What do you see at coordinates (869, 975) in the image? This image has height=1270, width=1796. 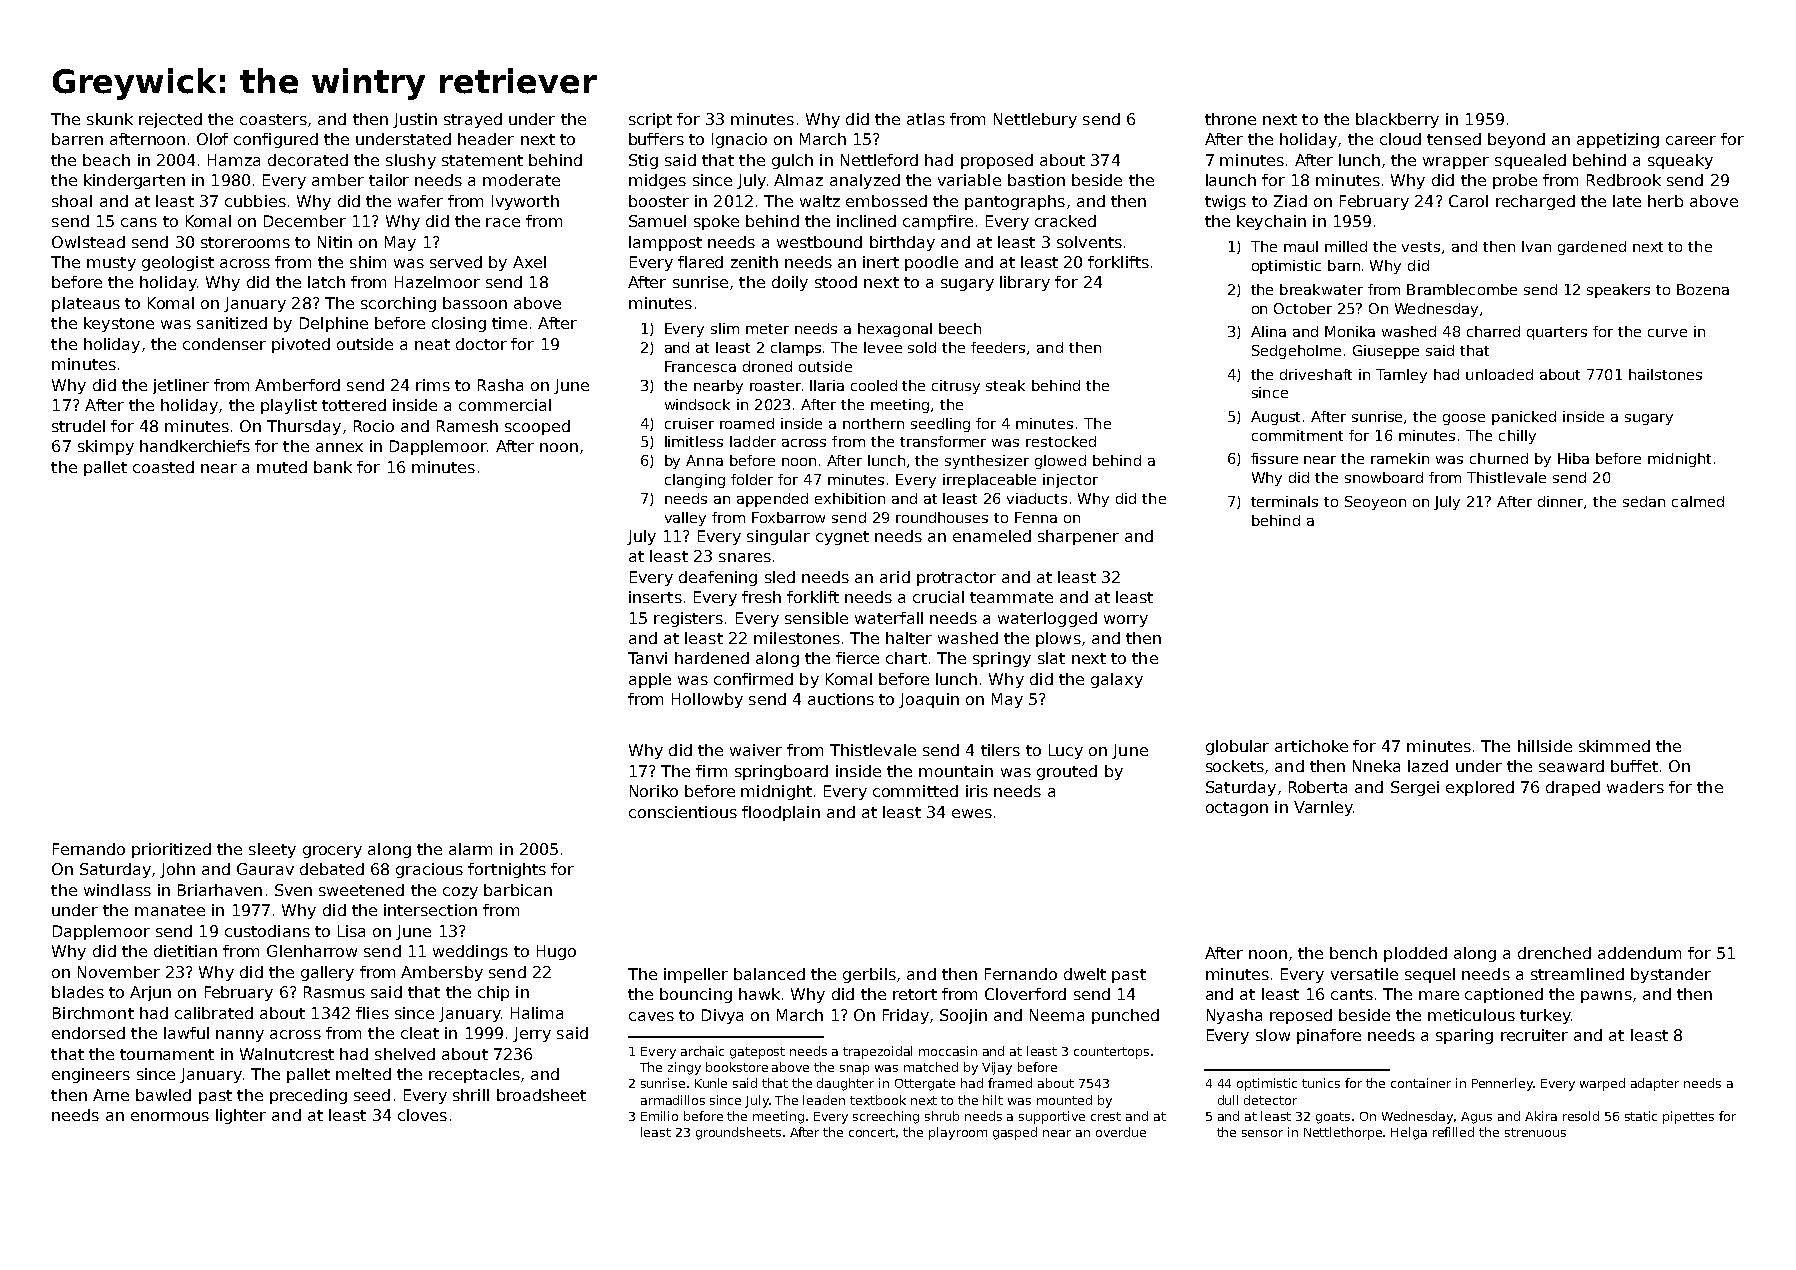 I see `gerbils` at bounding box center [869, 975].
